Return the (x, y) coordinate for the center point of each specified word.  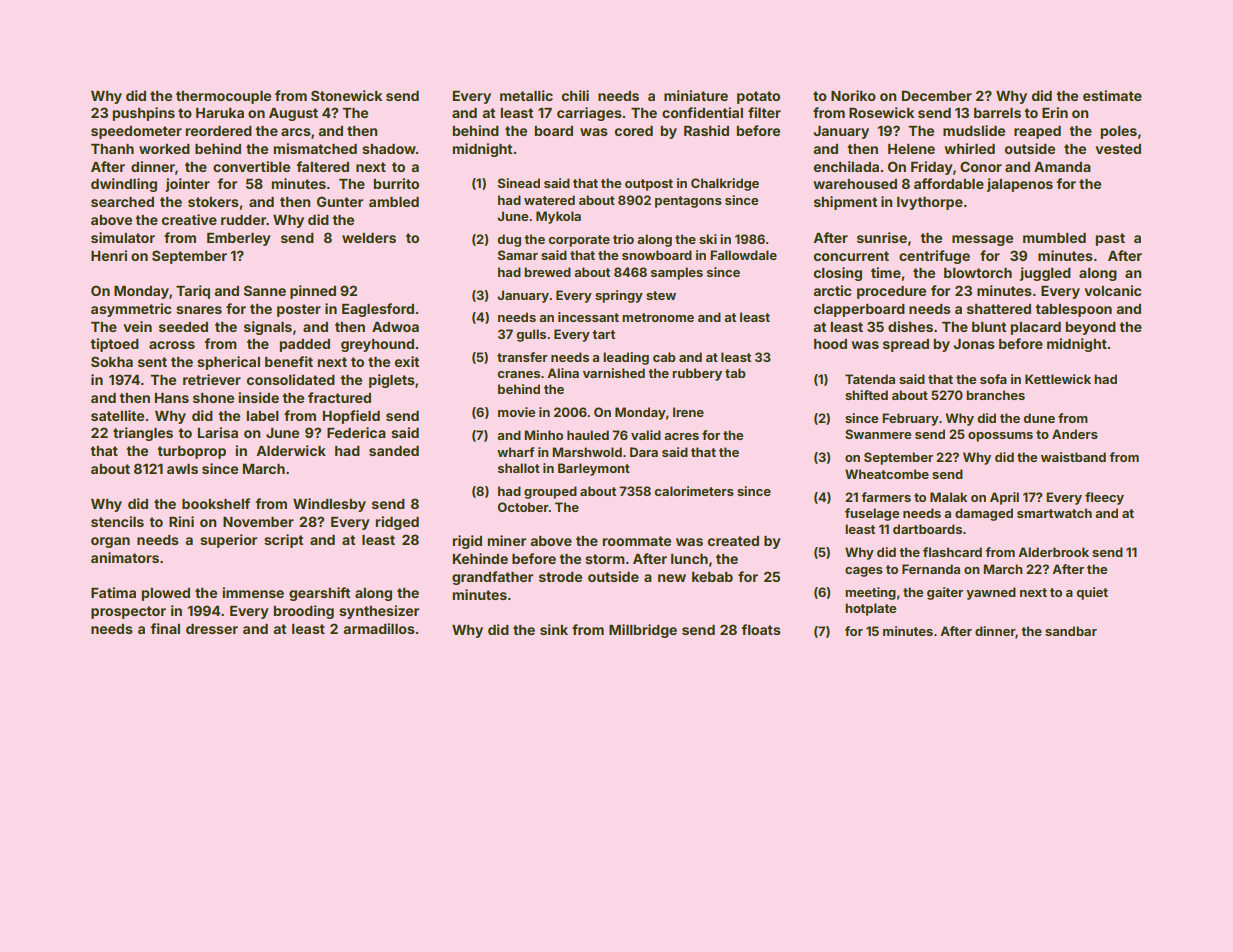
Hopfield (351, 417)
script (283, 541)
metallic (526, 95)
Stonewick (346, 95)
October (523, 507)
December (937, 95)
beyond (1090, 328)
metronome (658, 317)
